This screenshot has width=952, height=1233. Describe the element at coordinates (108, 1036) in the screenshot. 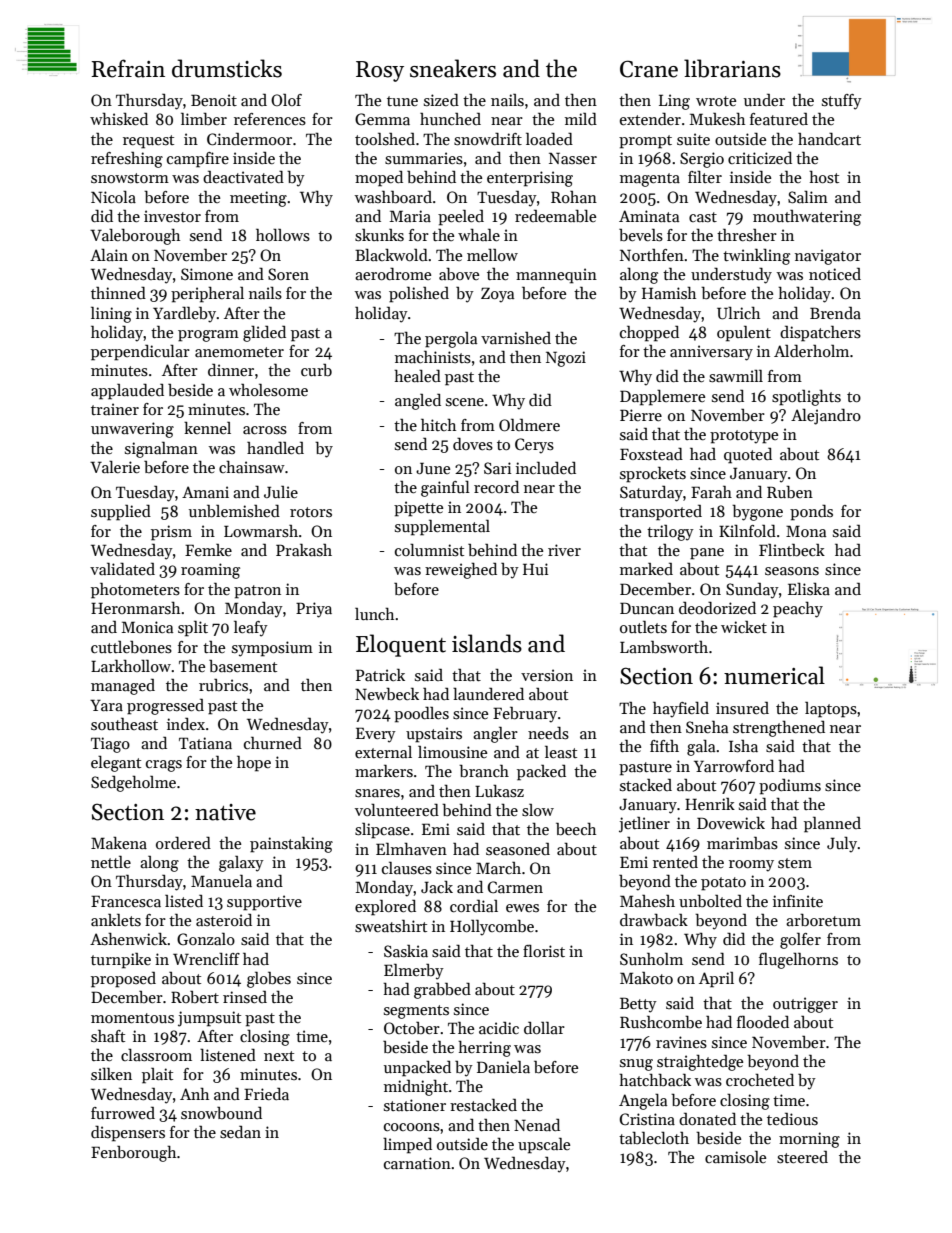

I see `shaft` at that location.
